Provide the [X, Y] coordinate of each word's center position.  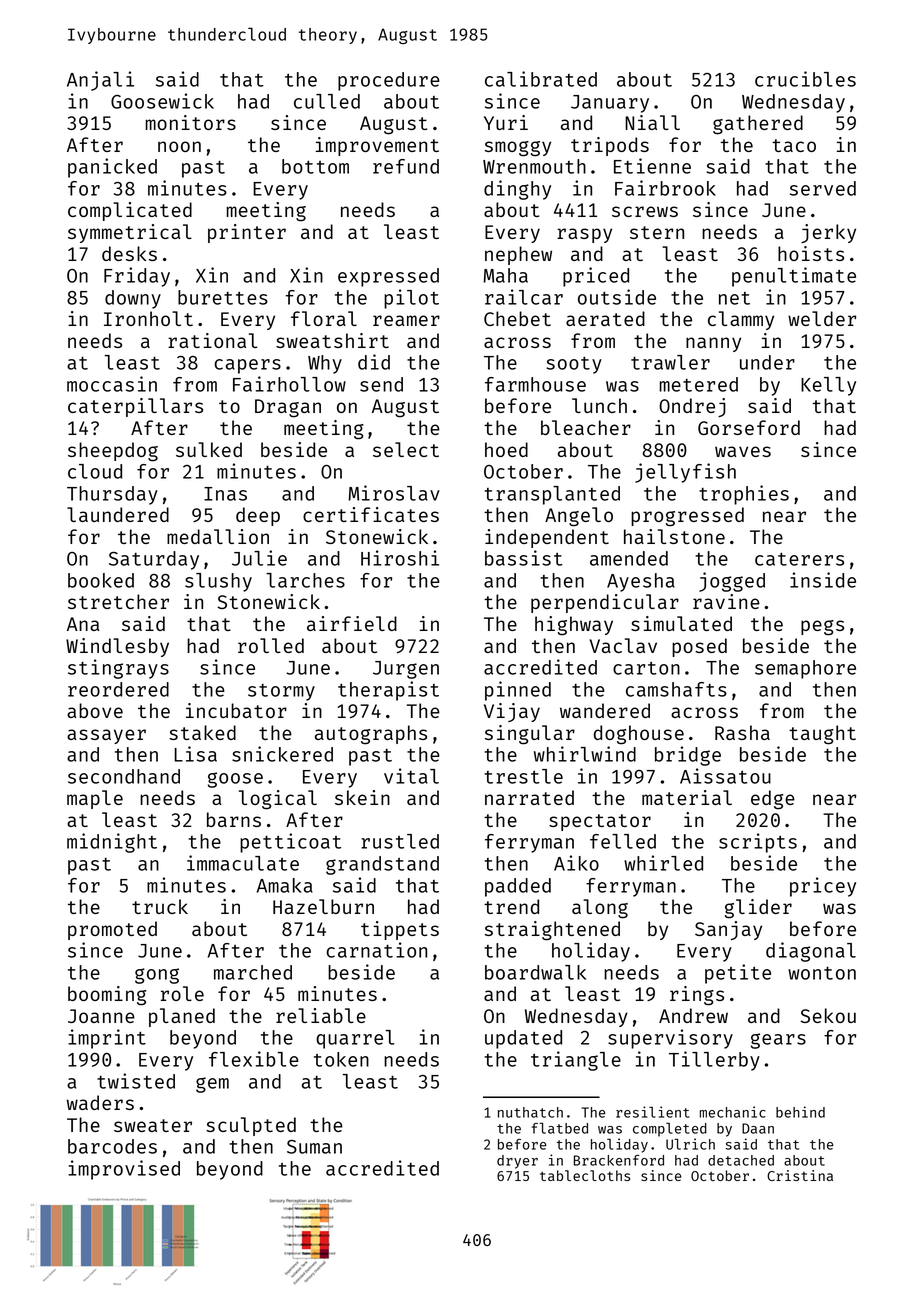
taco [794, 145]
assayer [106, 736]
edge [773, 800]
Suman [314, 1147]
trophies [744, 495]
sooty [574, 365]
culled [327, 101]
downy [133, 299]
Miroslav [394, 493]
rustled [400, 841]
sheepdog [113, 452]
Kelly [828, 386]
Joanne [101, 1016]
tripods [610, 146]
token [341, 1059]
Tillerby [714, 1061]
